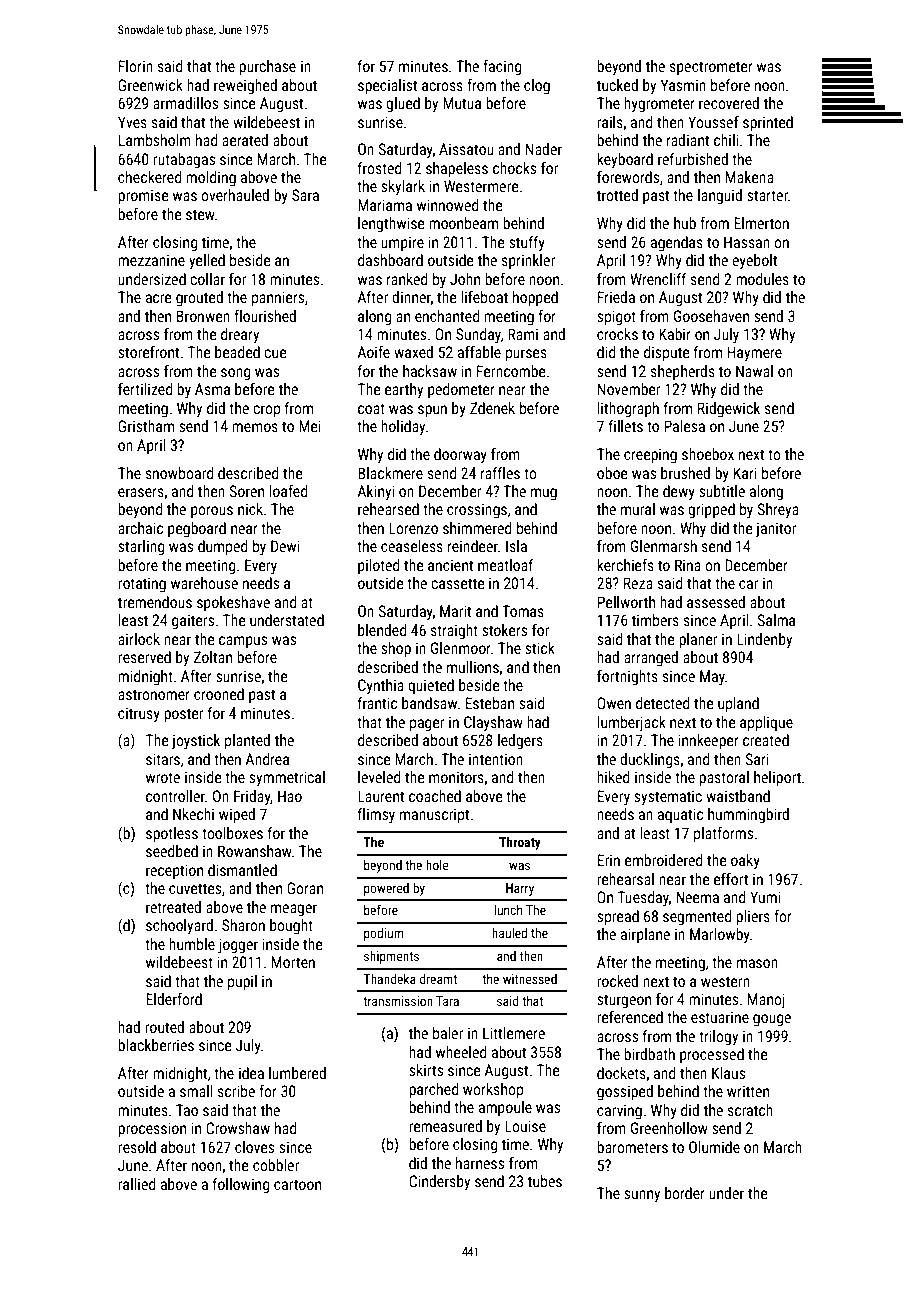 This page has width=924, height=1308. Describe the element at coordinates (297, 1184) in the page. I see `cartoon` at that location.
